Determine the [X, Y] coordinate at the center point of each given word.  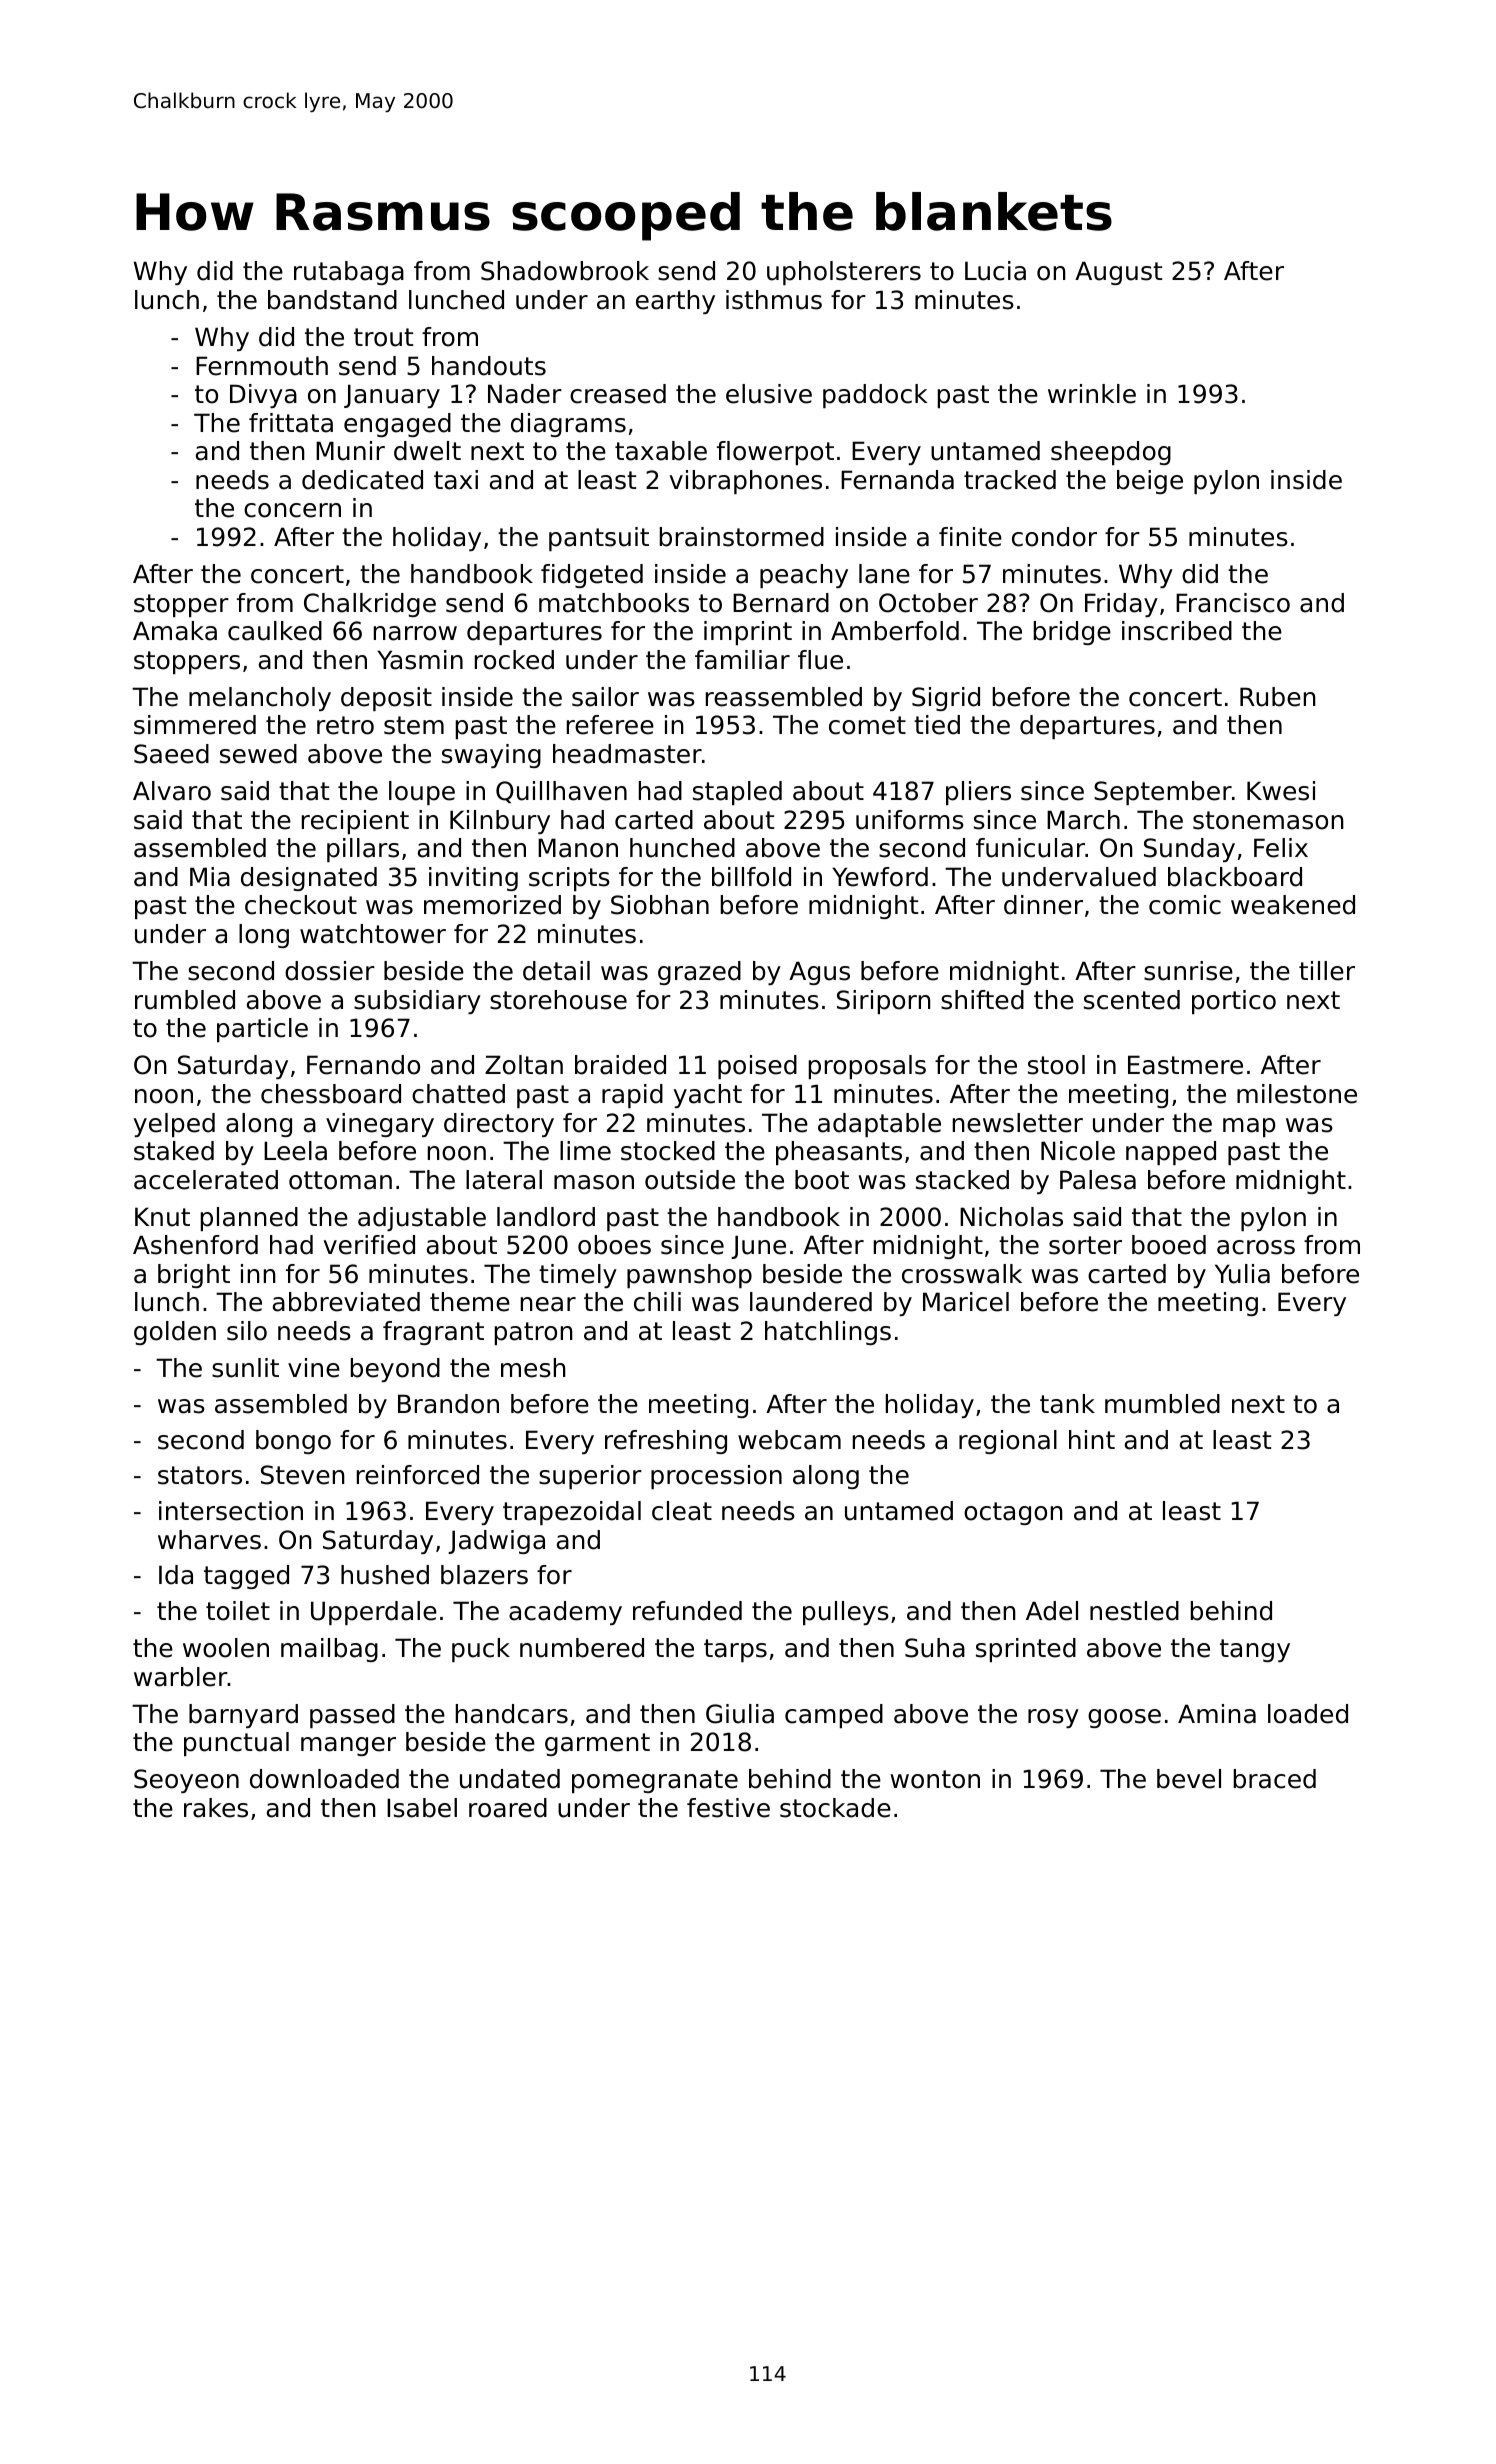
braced [1275, 1779]
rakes [216, 1808]
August [1118, 273]
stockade [835, 1808]
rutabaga [349, 273]
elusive [769, 394]
